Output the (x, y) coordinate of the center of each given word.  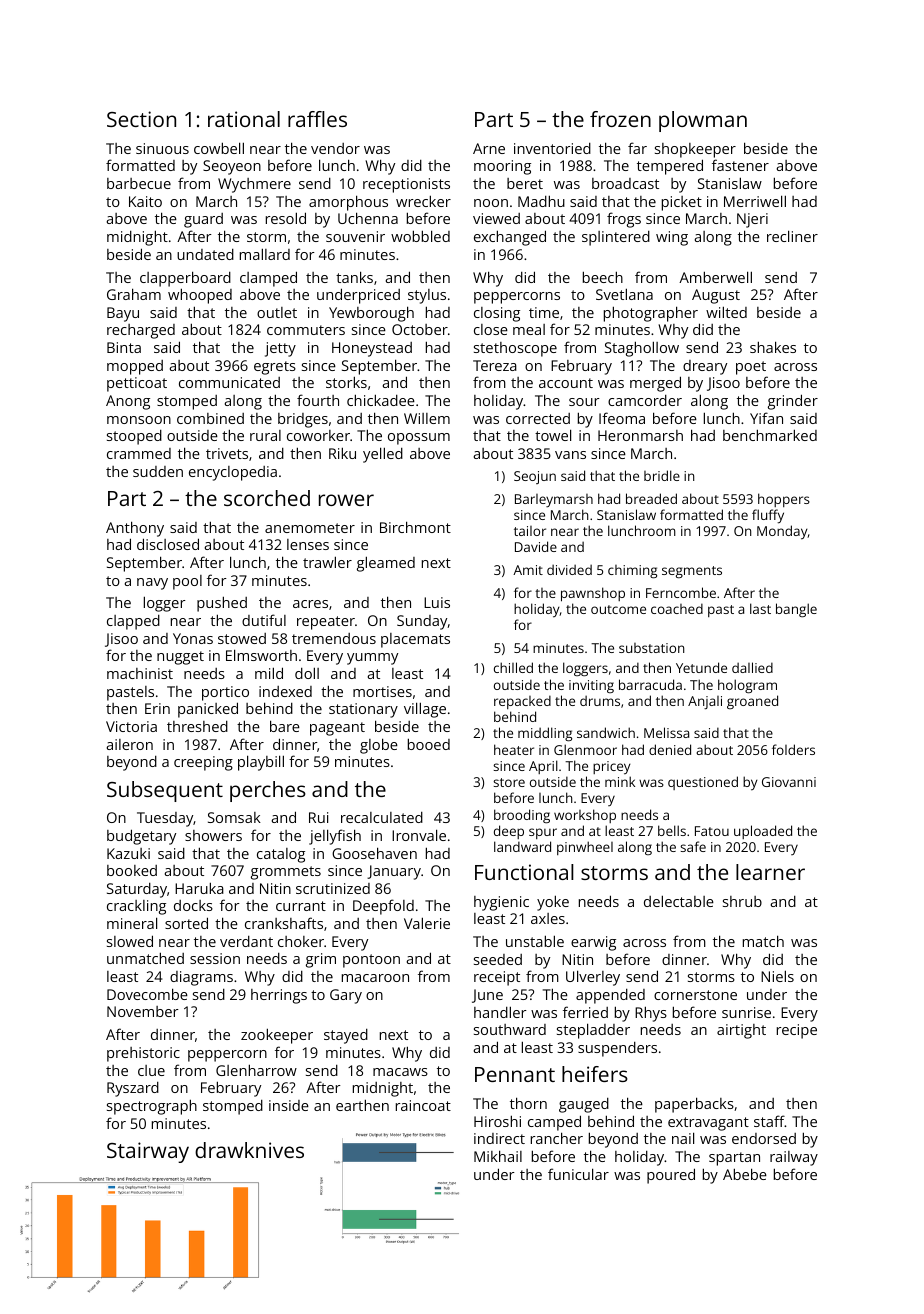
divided (569, 569)
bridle (662, 475)
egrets (275, 368)
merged (655, 384)
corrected (538, 418)
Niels (777, 976)
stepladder (593, 1031)
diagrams (201, 978)
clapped (133, 622)
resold (286, 218)
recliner (792, 236)
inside (289, 1105)
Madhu (541, 201)
